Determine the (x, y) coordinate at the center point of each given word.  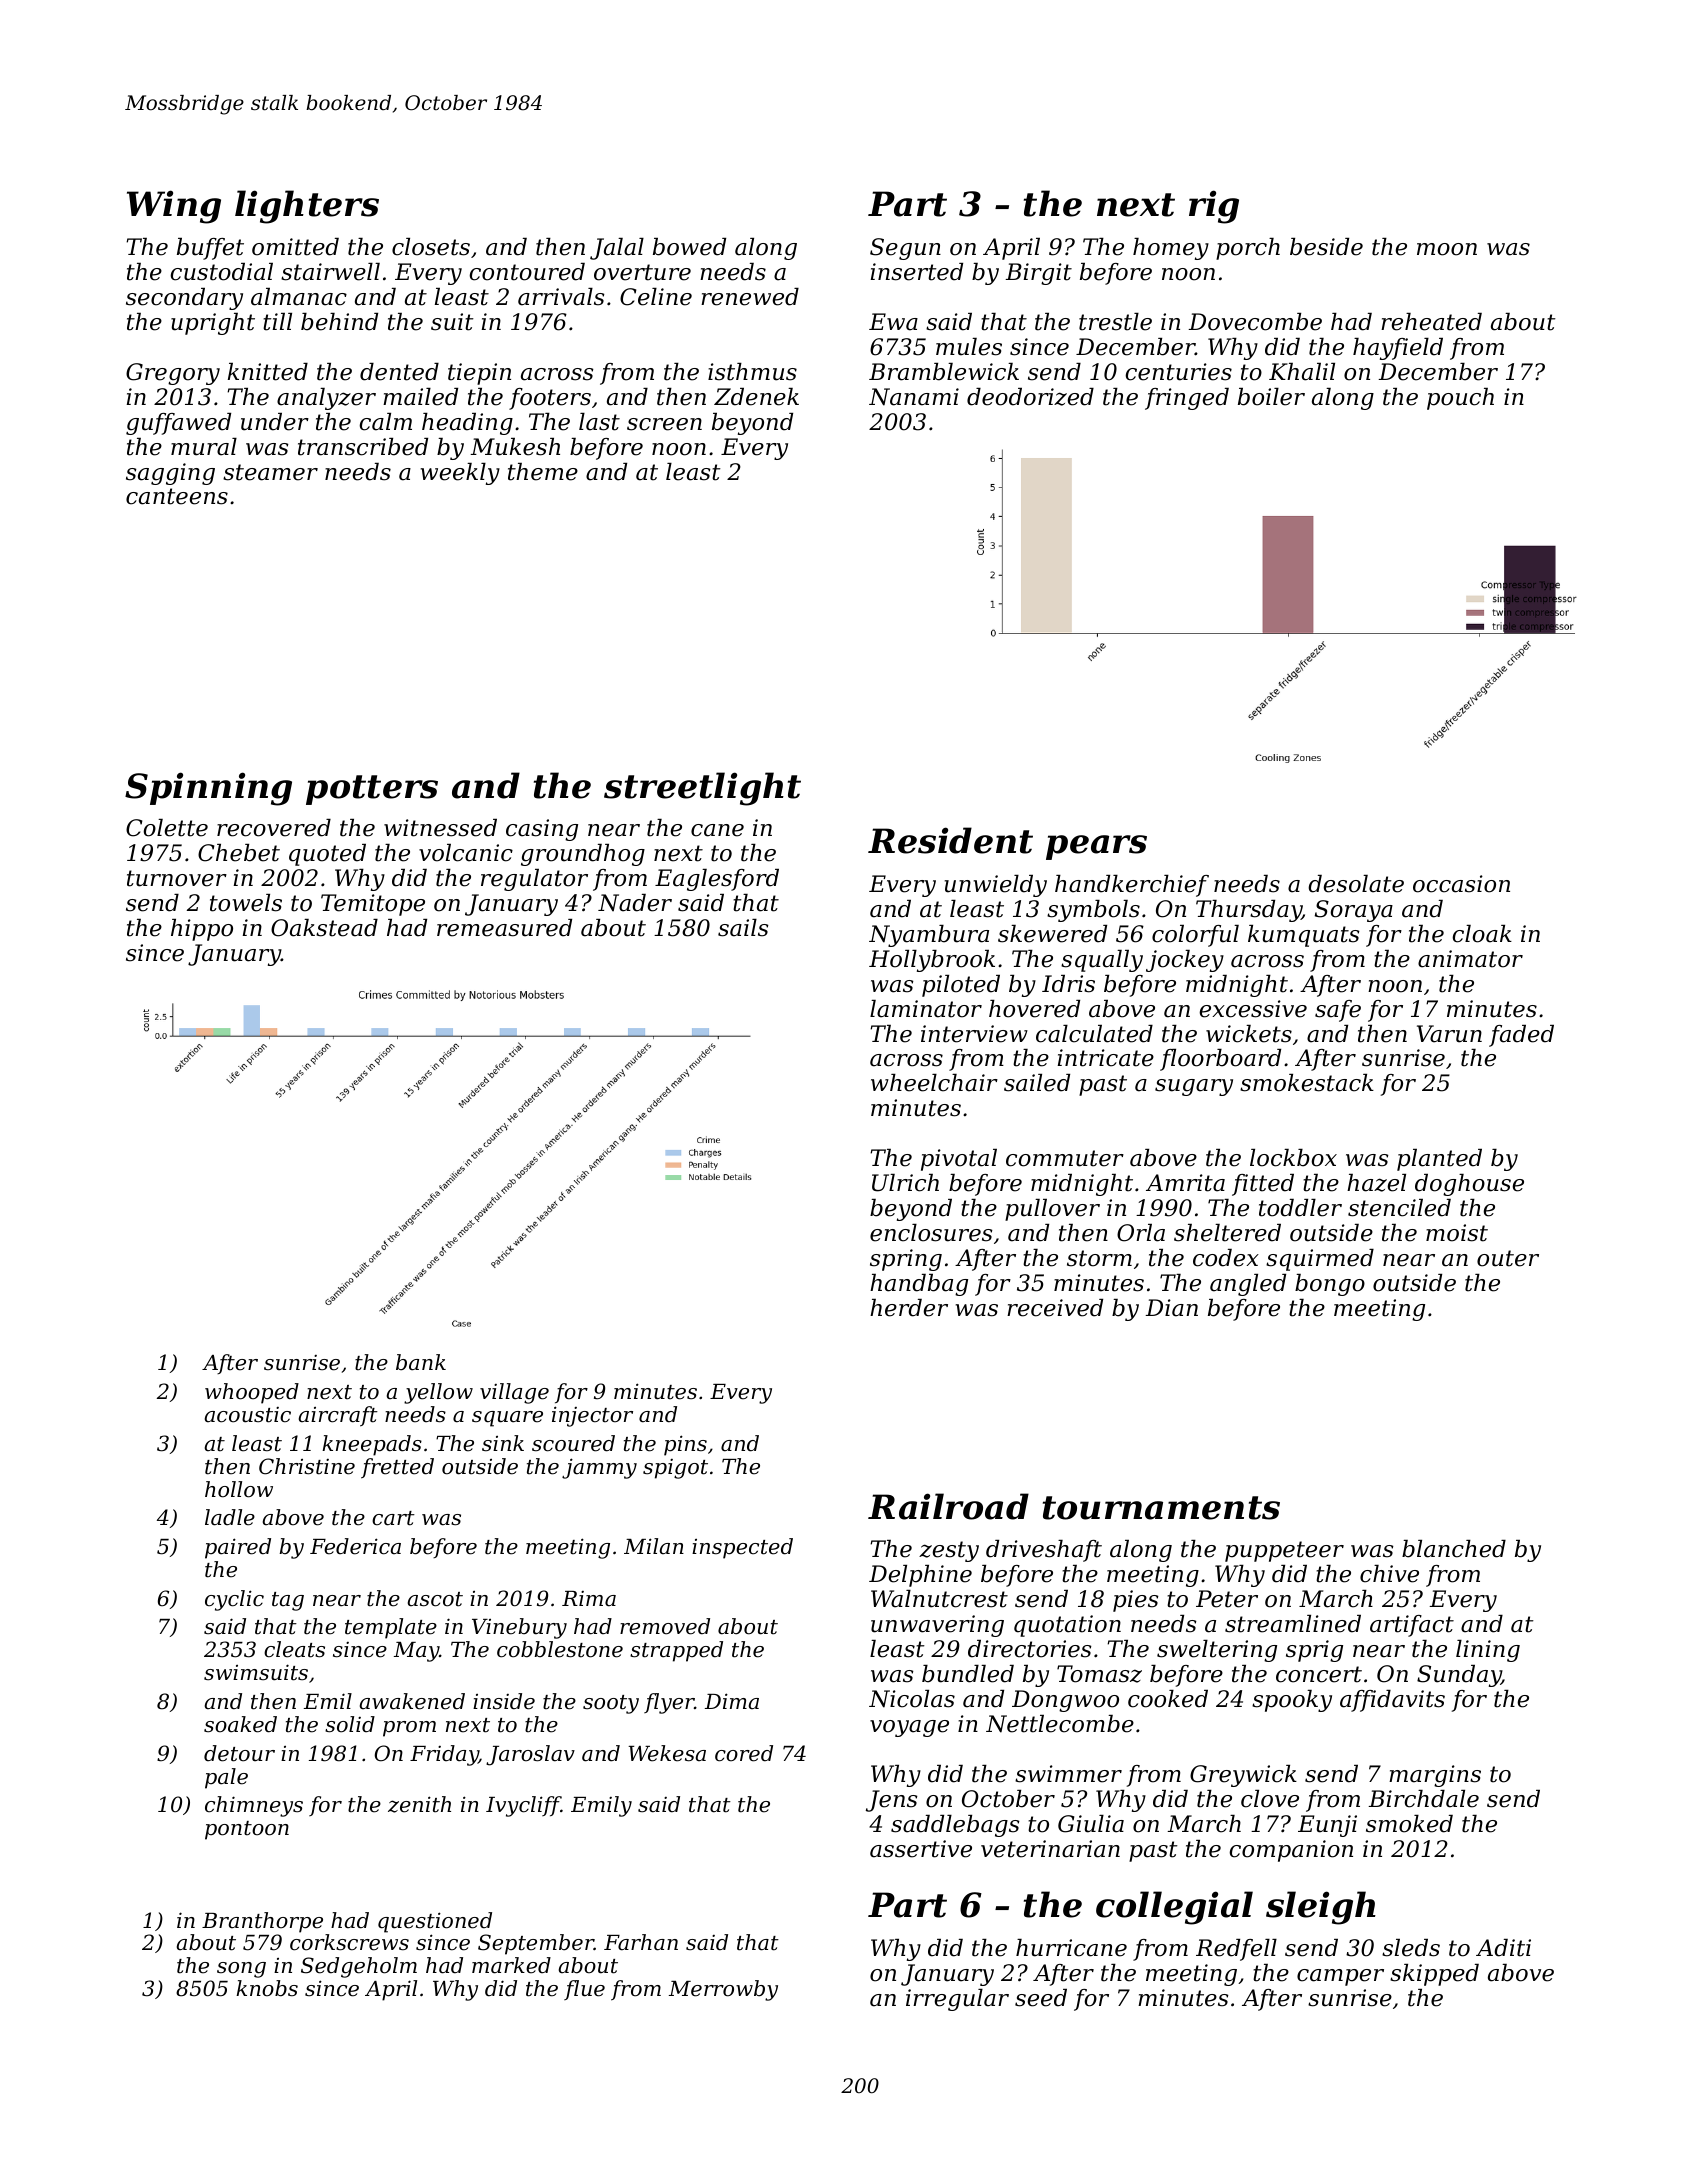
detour (239, 1753)
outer (1508, 1258)
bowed (689, 247)
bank (421, 1362)
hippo (202, 930)
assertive (921, 1849)
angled (1248, 1285)
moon (1447, 249)
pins (685, 1445)
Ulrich (905, 1183)
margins (1435, 1776)
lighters (307, 207)
